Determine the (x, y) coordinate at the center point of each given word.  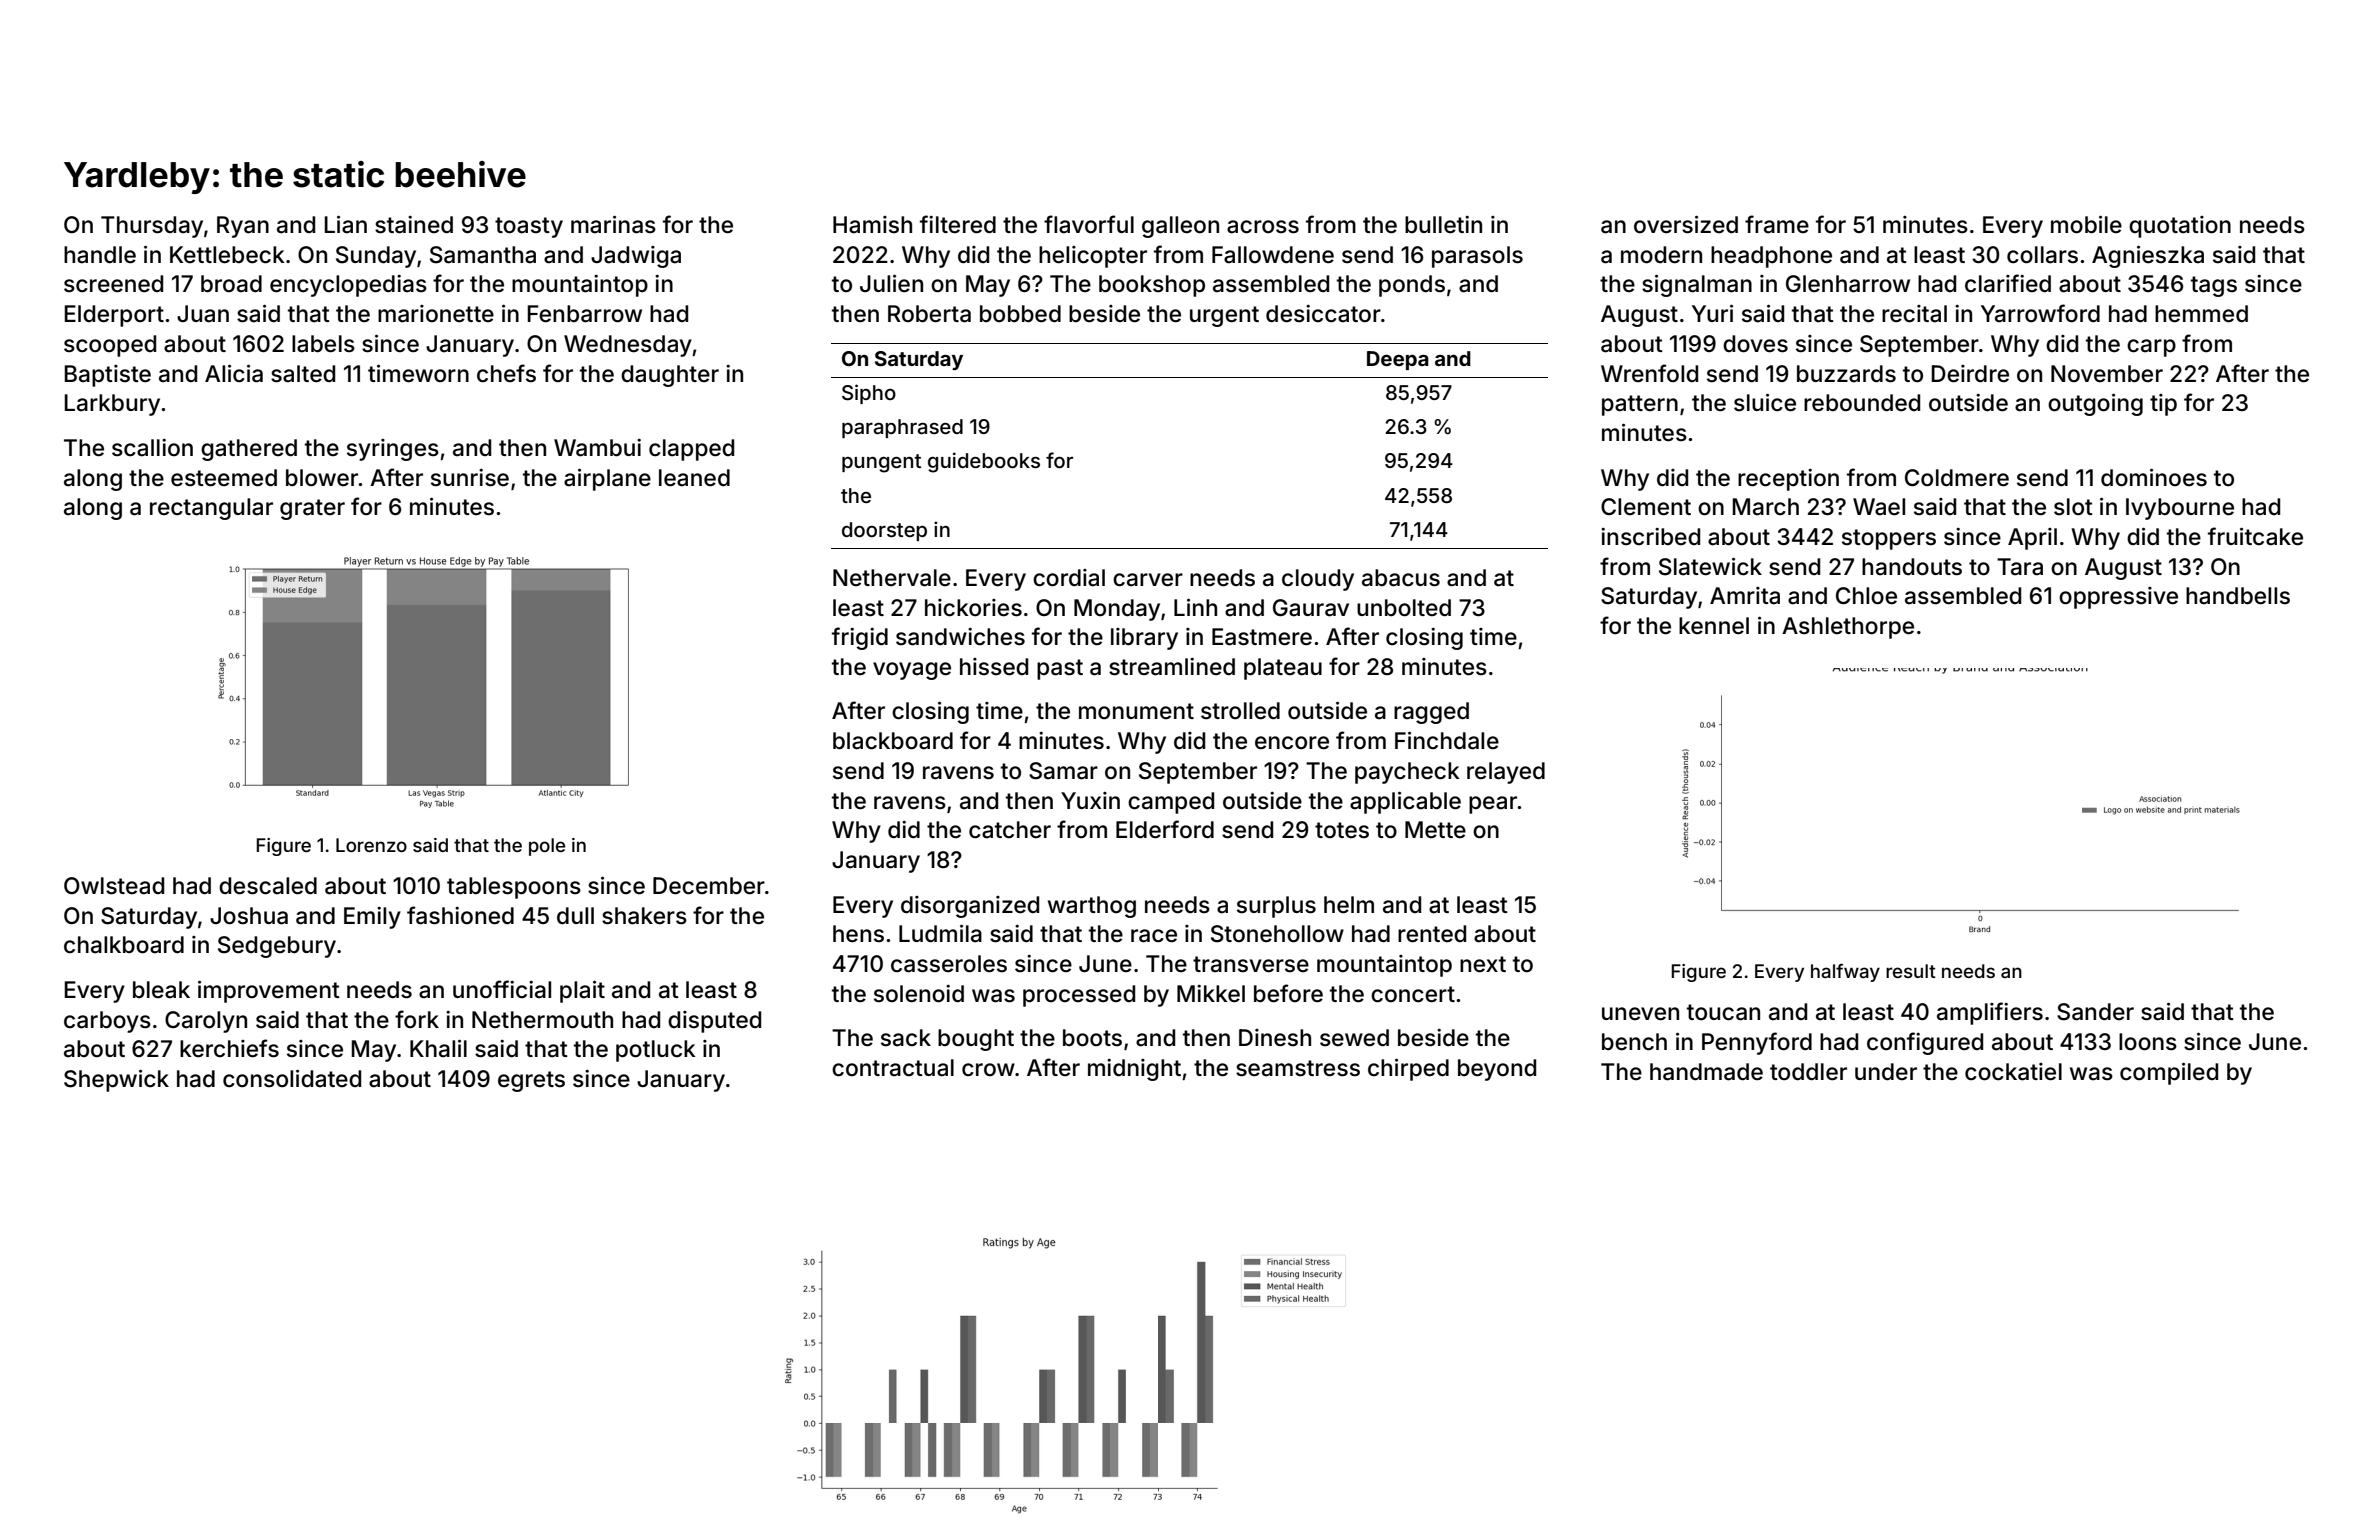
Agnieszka (2148, 257)
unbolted (1404, 608)
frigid (860, 638)
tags (2214, 286)
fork (417, 1019)
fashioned (460, 915)
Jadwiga (636, 257)
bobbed (1020, 314)
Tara (2020, 567)
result (1911, 971)
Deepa (1398, 360)
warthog (1092, 907)
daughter (670, 376)
